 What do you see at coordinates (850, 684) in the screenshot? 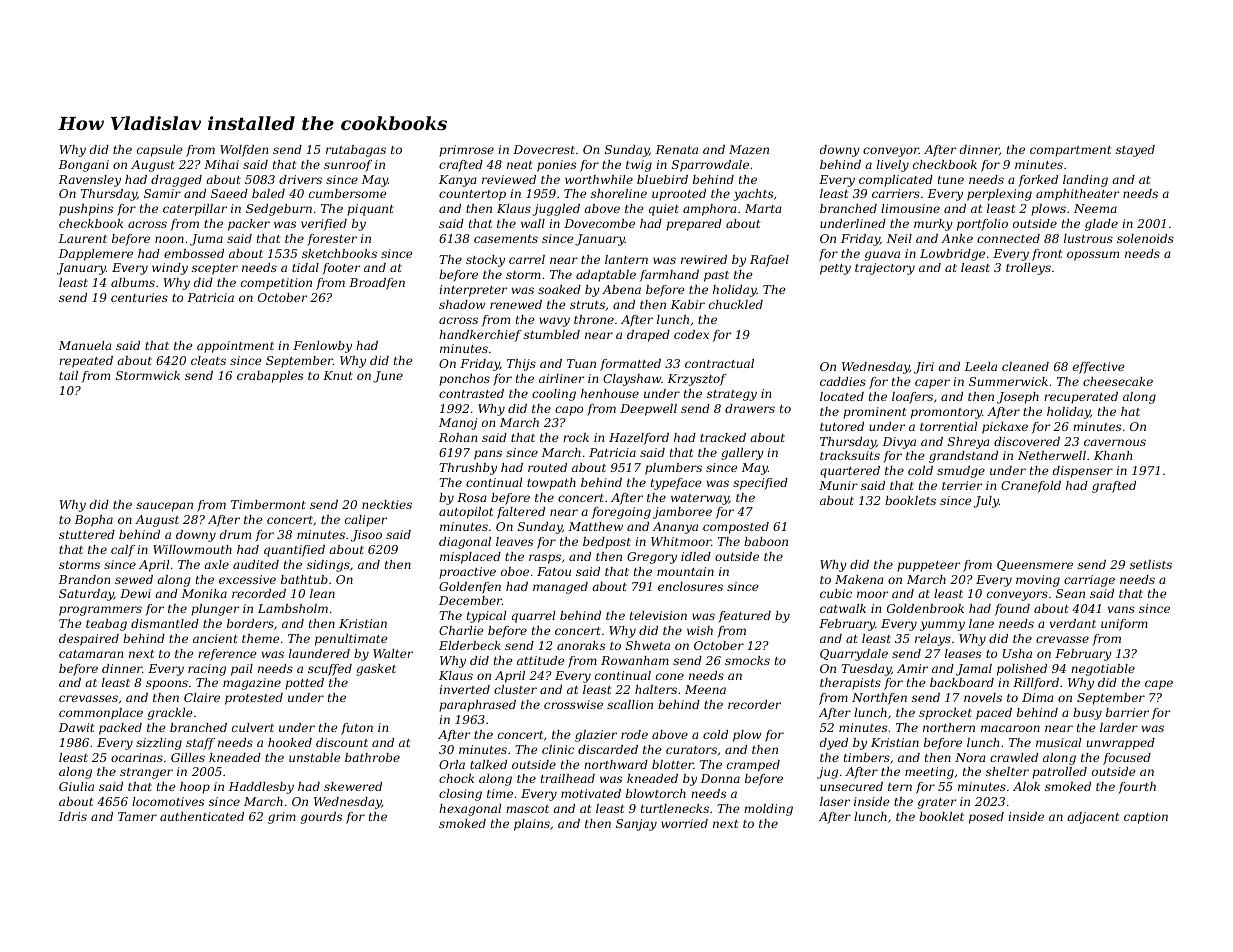
I see `therapists` at bounding box center [850, 684].
